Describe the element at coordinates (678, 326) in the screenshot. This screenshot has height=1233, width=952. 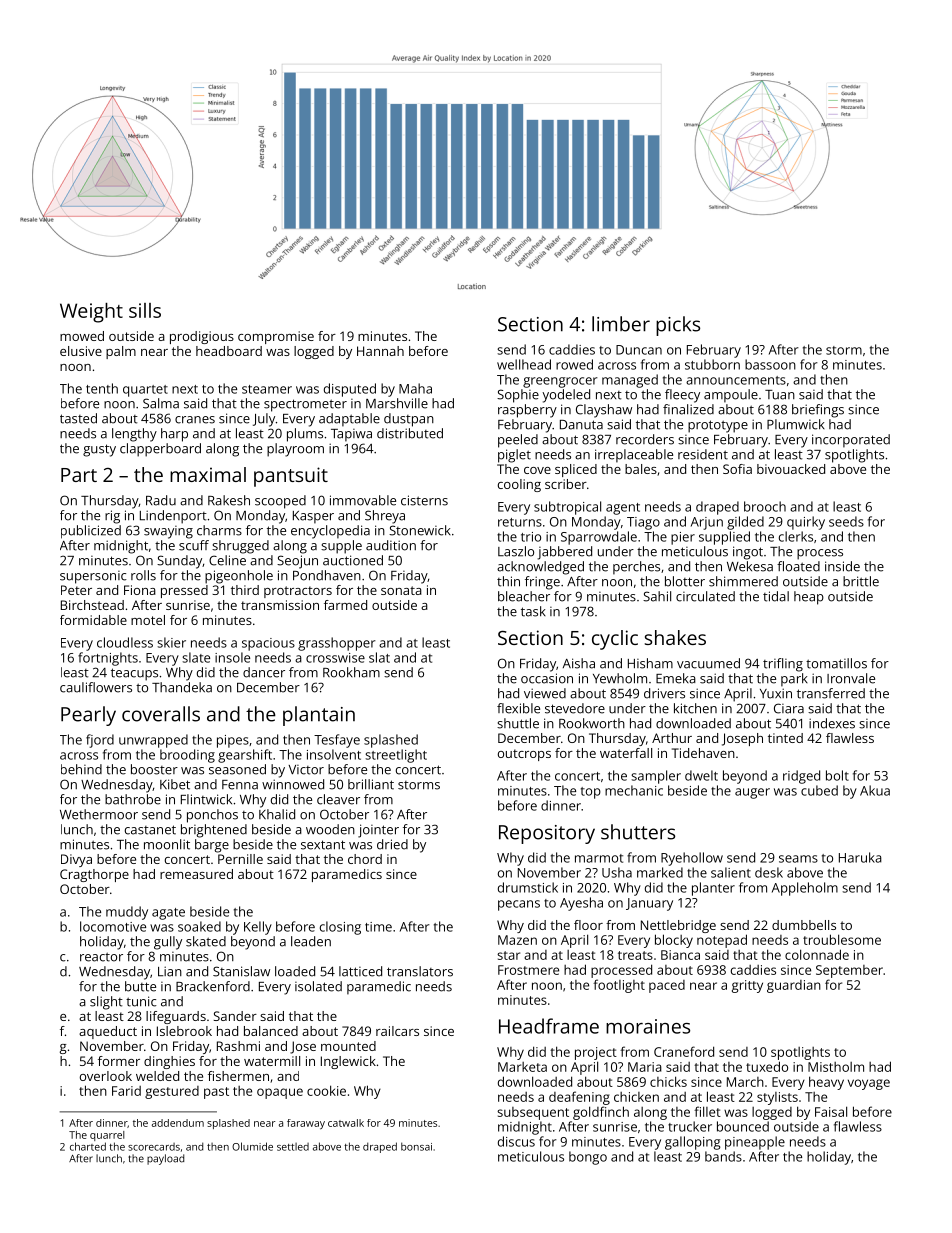
I see `picks` at that location.
